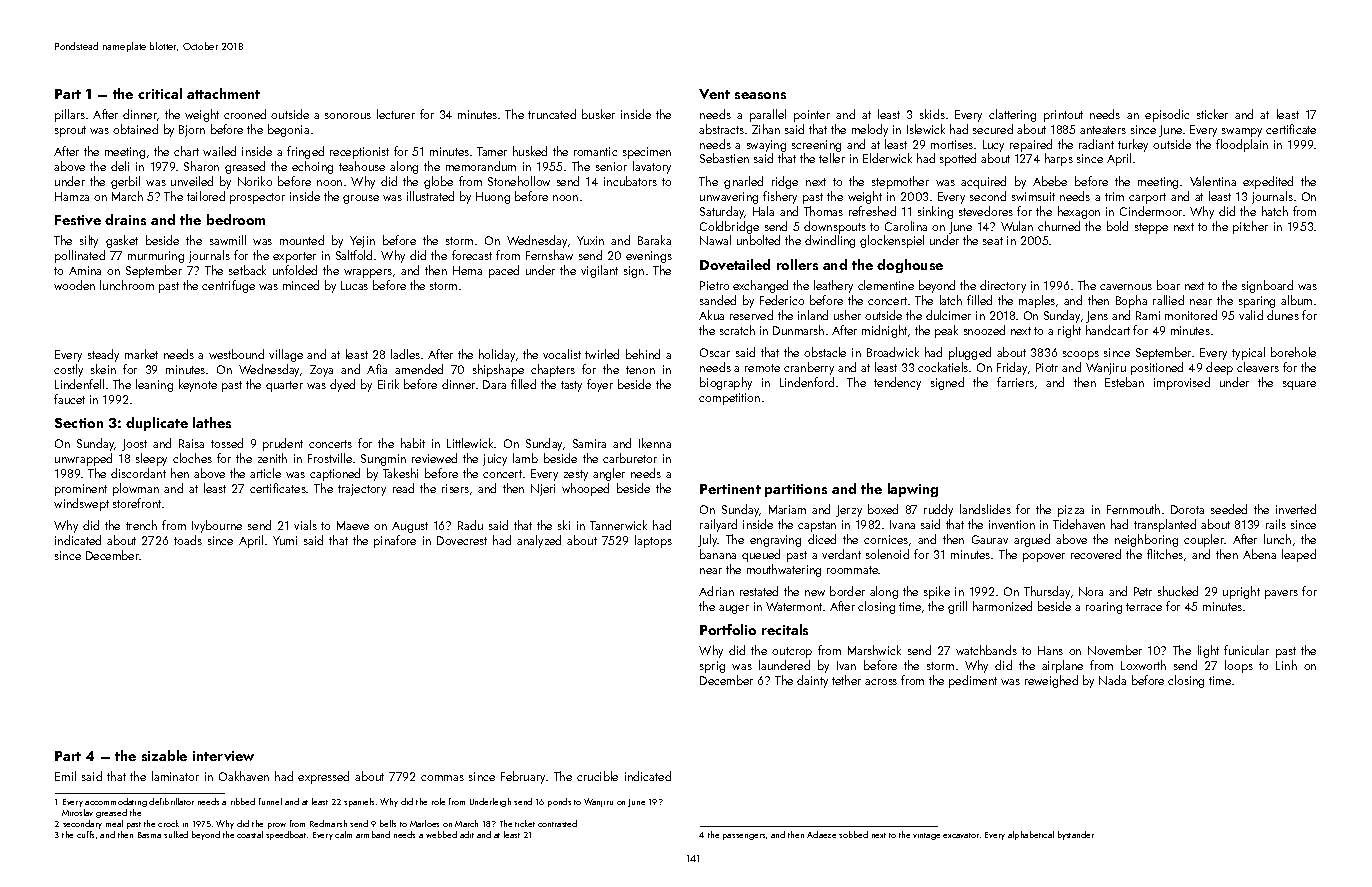  What do you see at coordinates (305, 525) in the image?
I see `vials` at bounding box center [305, 525].
